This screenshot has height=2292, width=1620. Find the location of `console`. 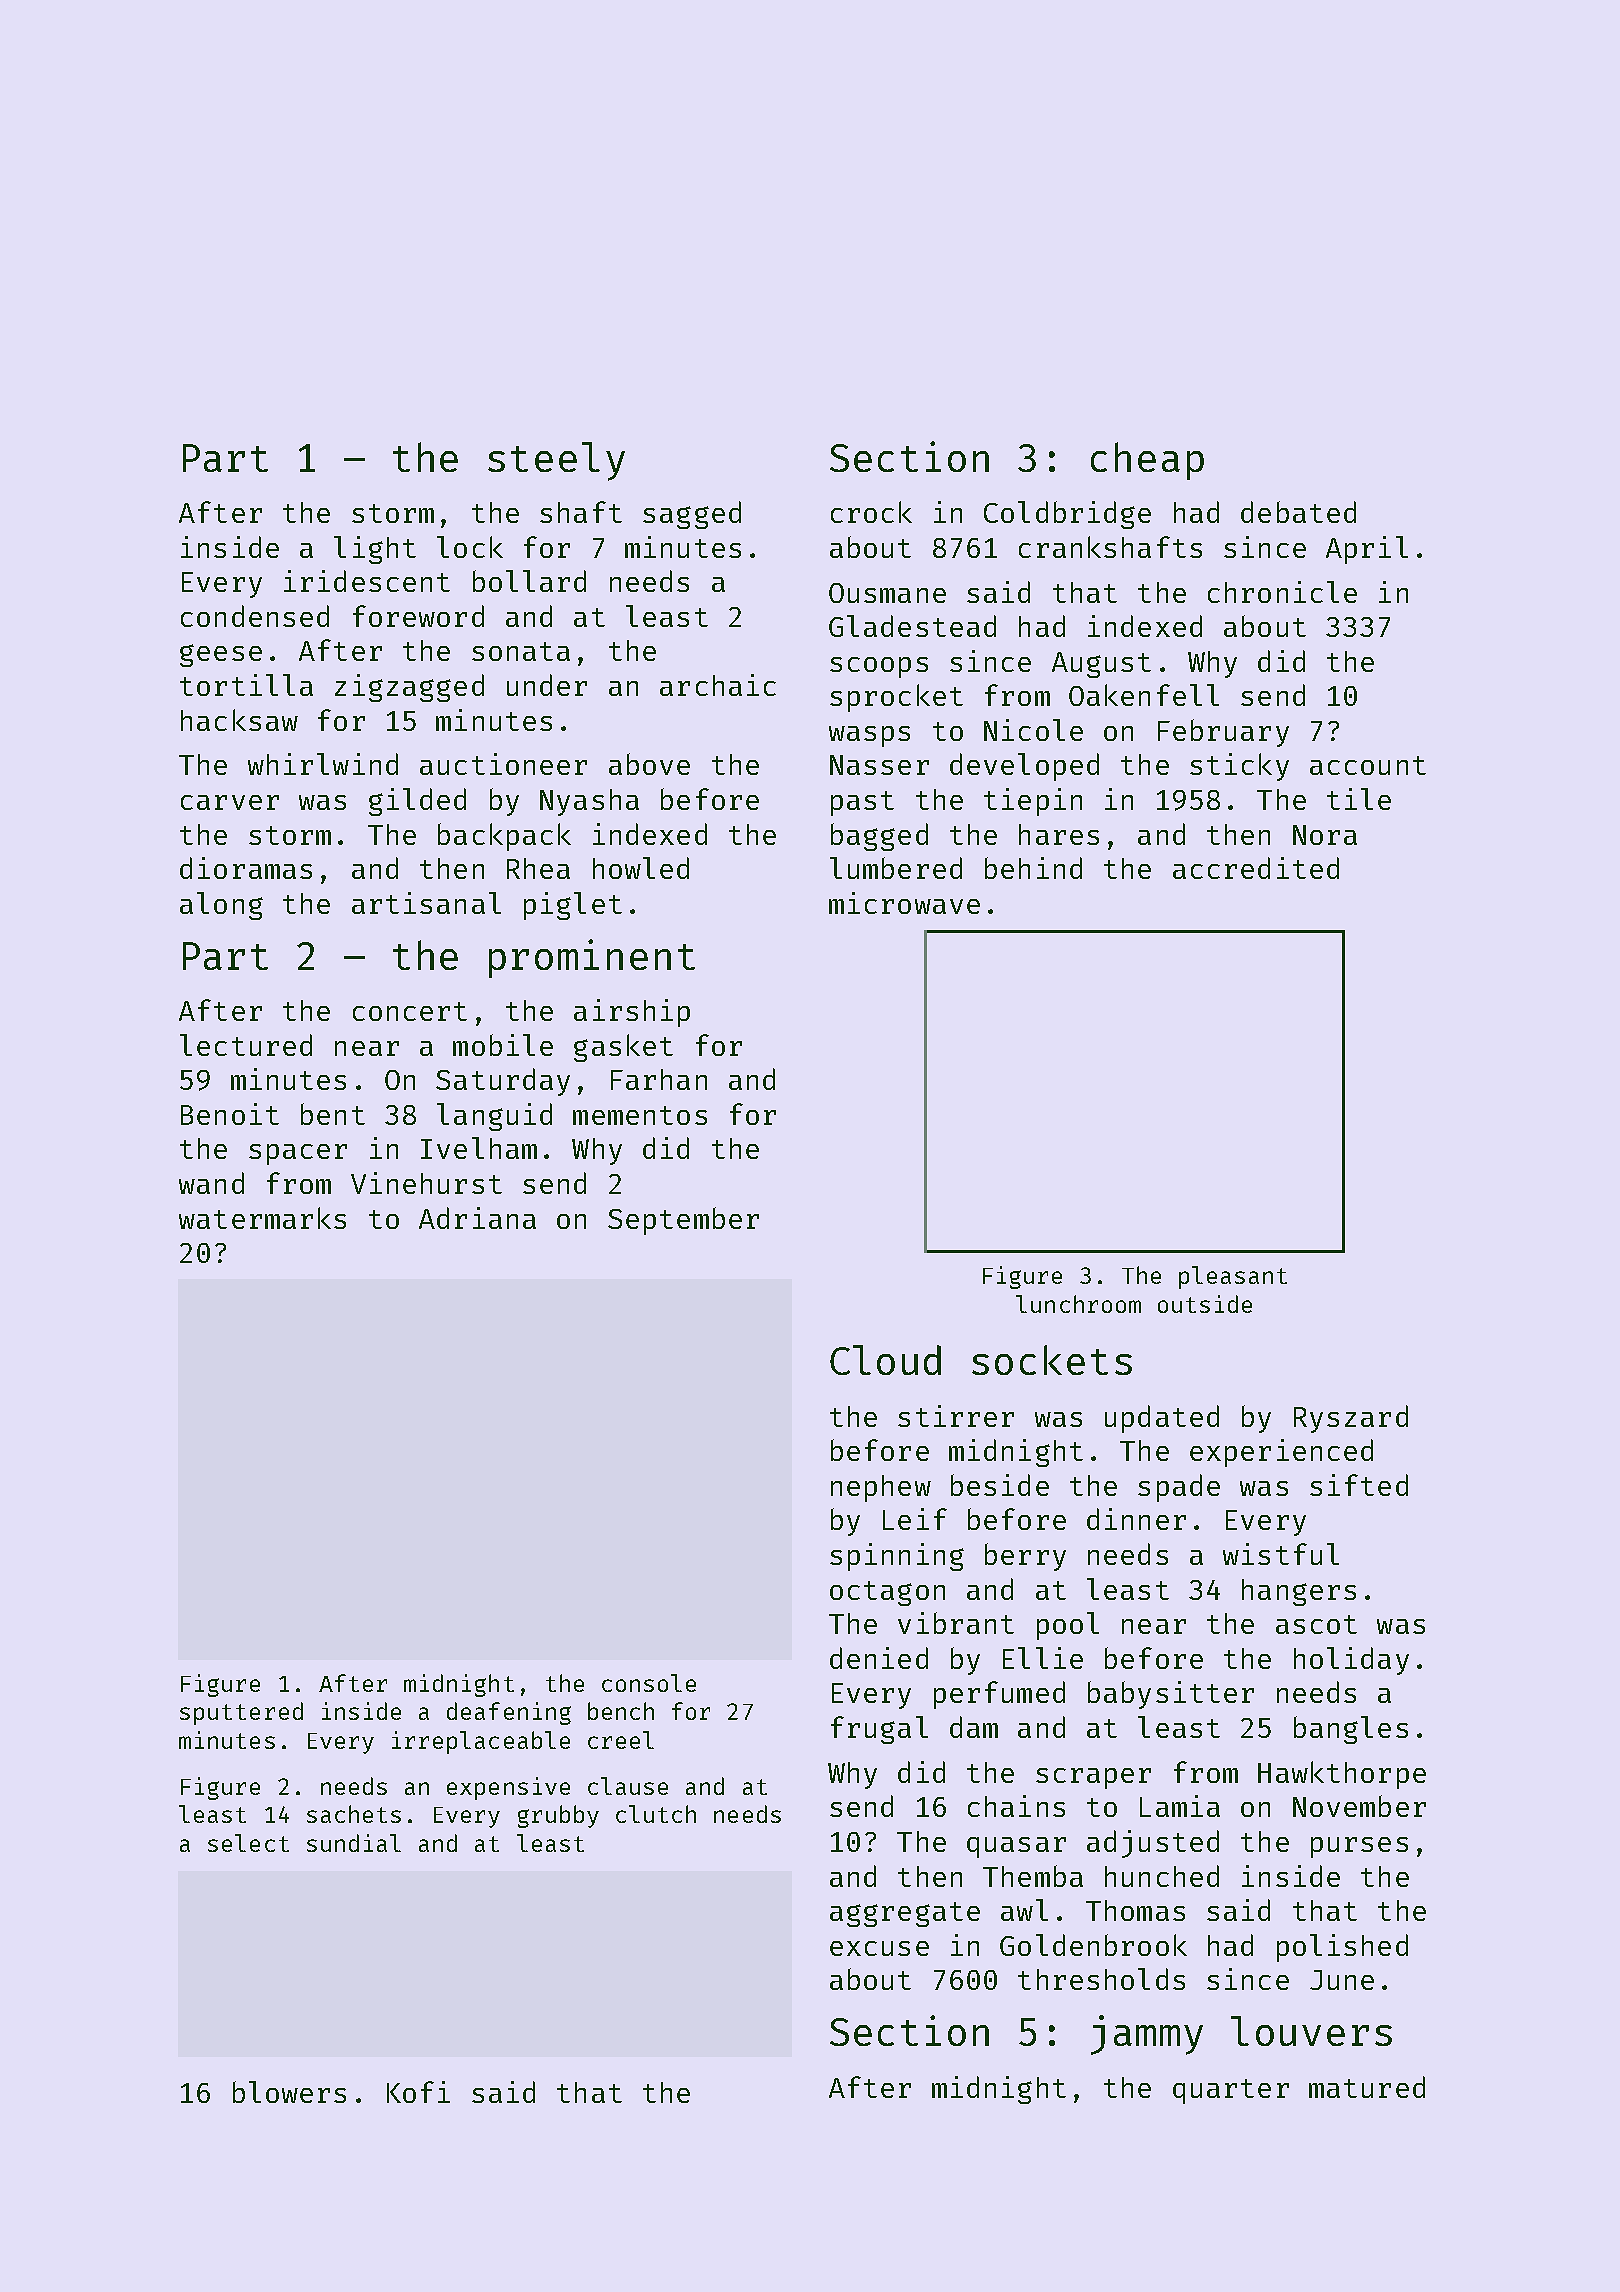

console is located at coordinates (649, 1683).
